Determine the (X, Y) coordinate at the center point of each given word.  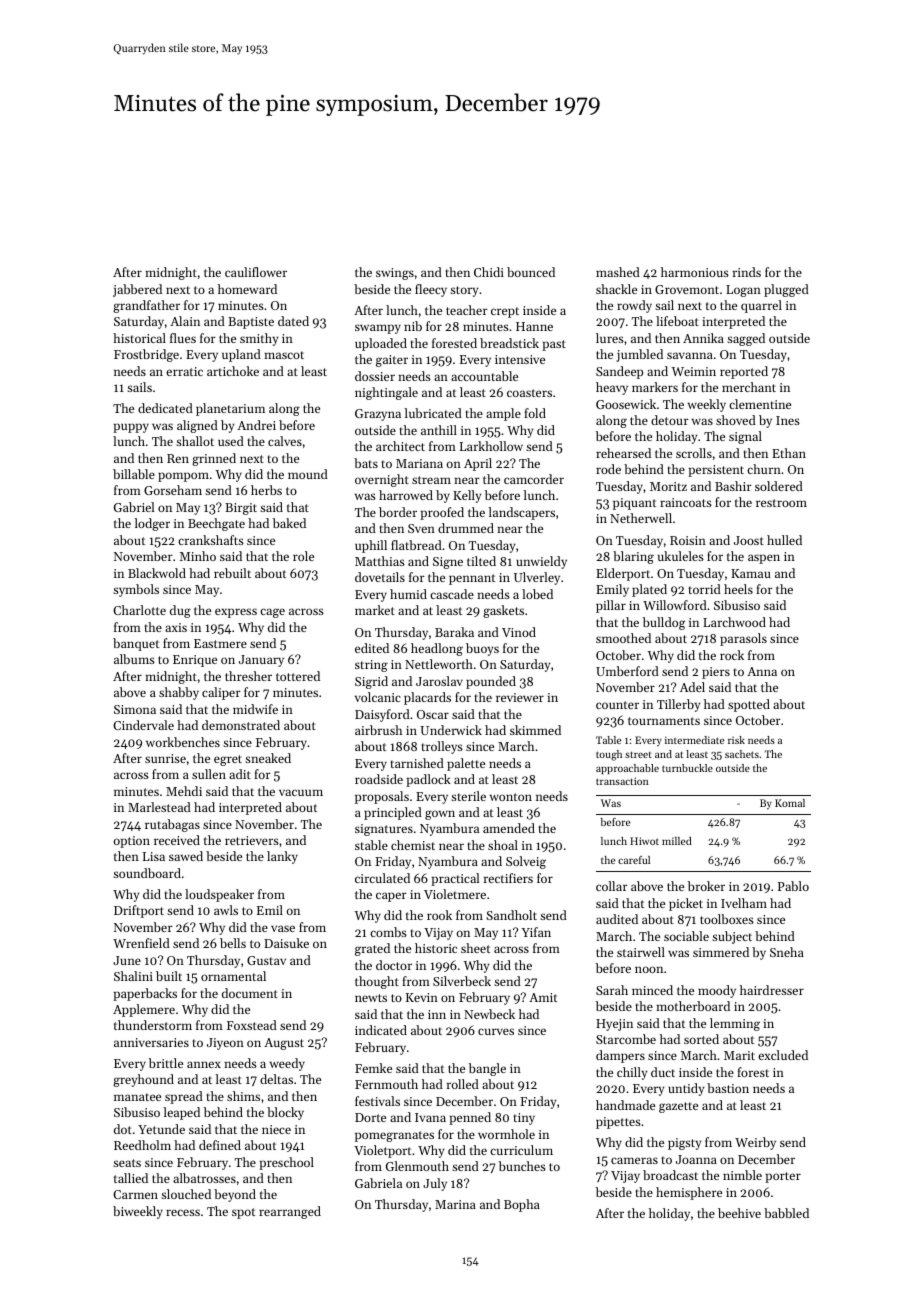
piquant (634, 504)
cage (272, 613)
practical (455, 879)
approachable (627, 769)
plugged (786, 290)
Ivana (430, 1117)
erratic (184, 371)
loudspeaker (219, 895)
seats (127, 1163)
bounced (531, 272)
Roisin (688, 540)
